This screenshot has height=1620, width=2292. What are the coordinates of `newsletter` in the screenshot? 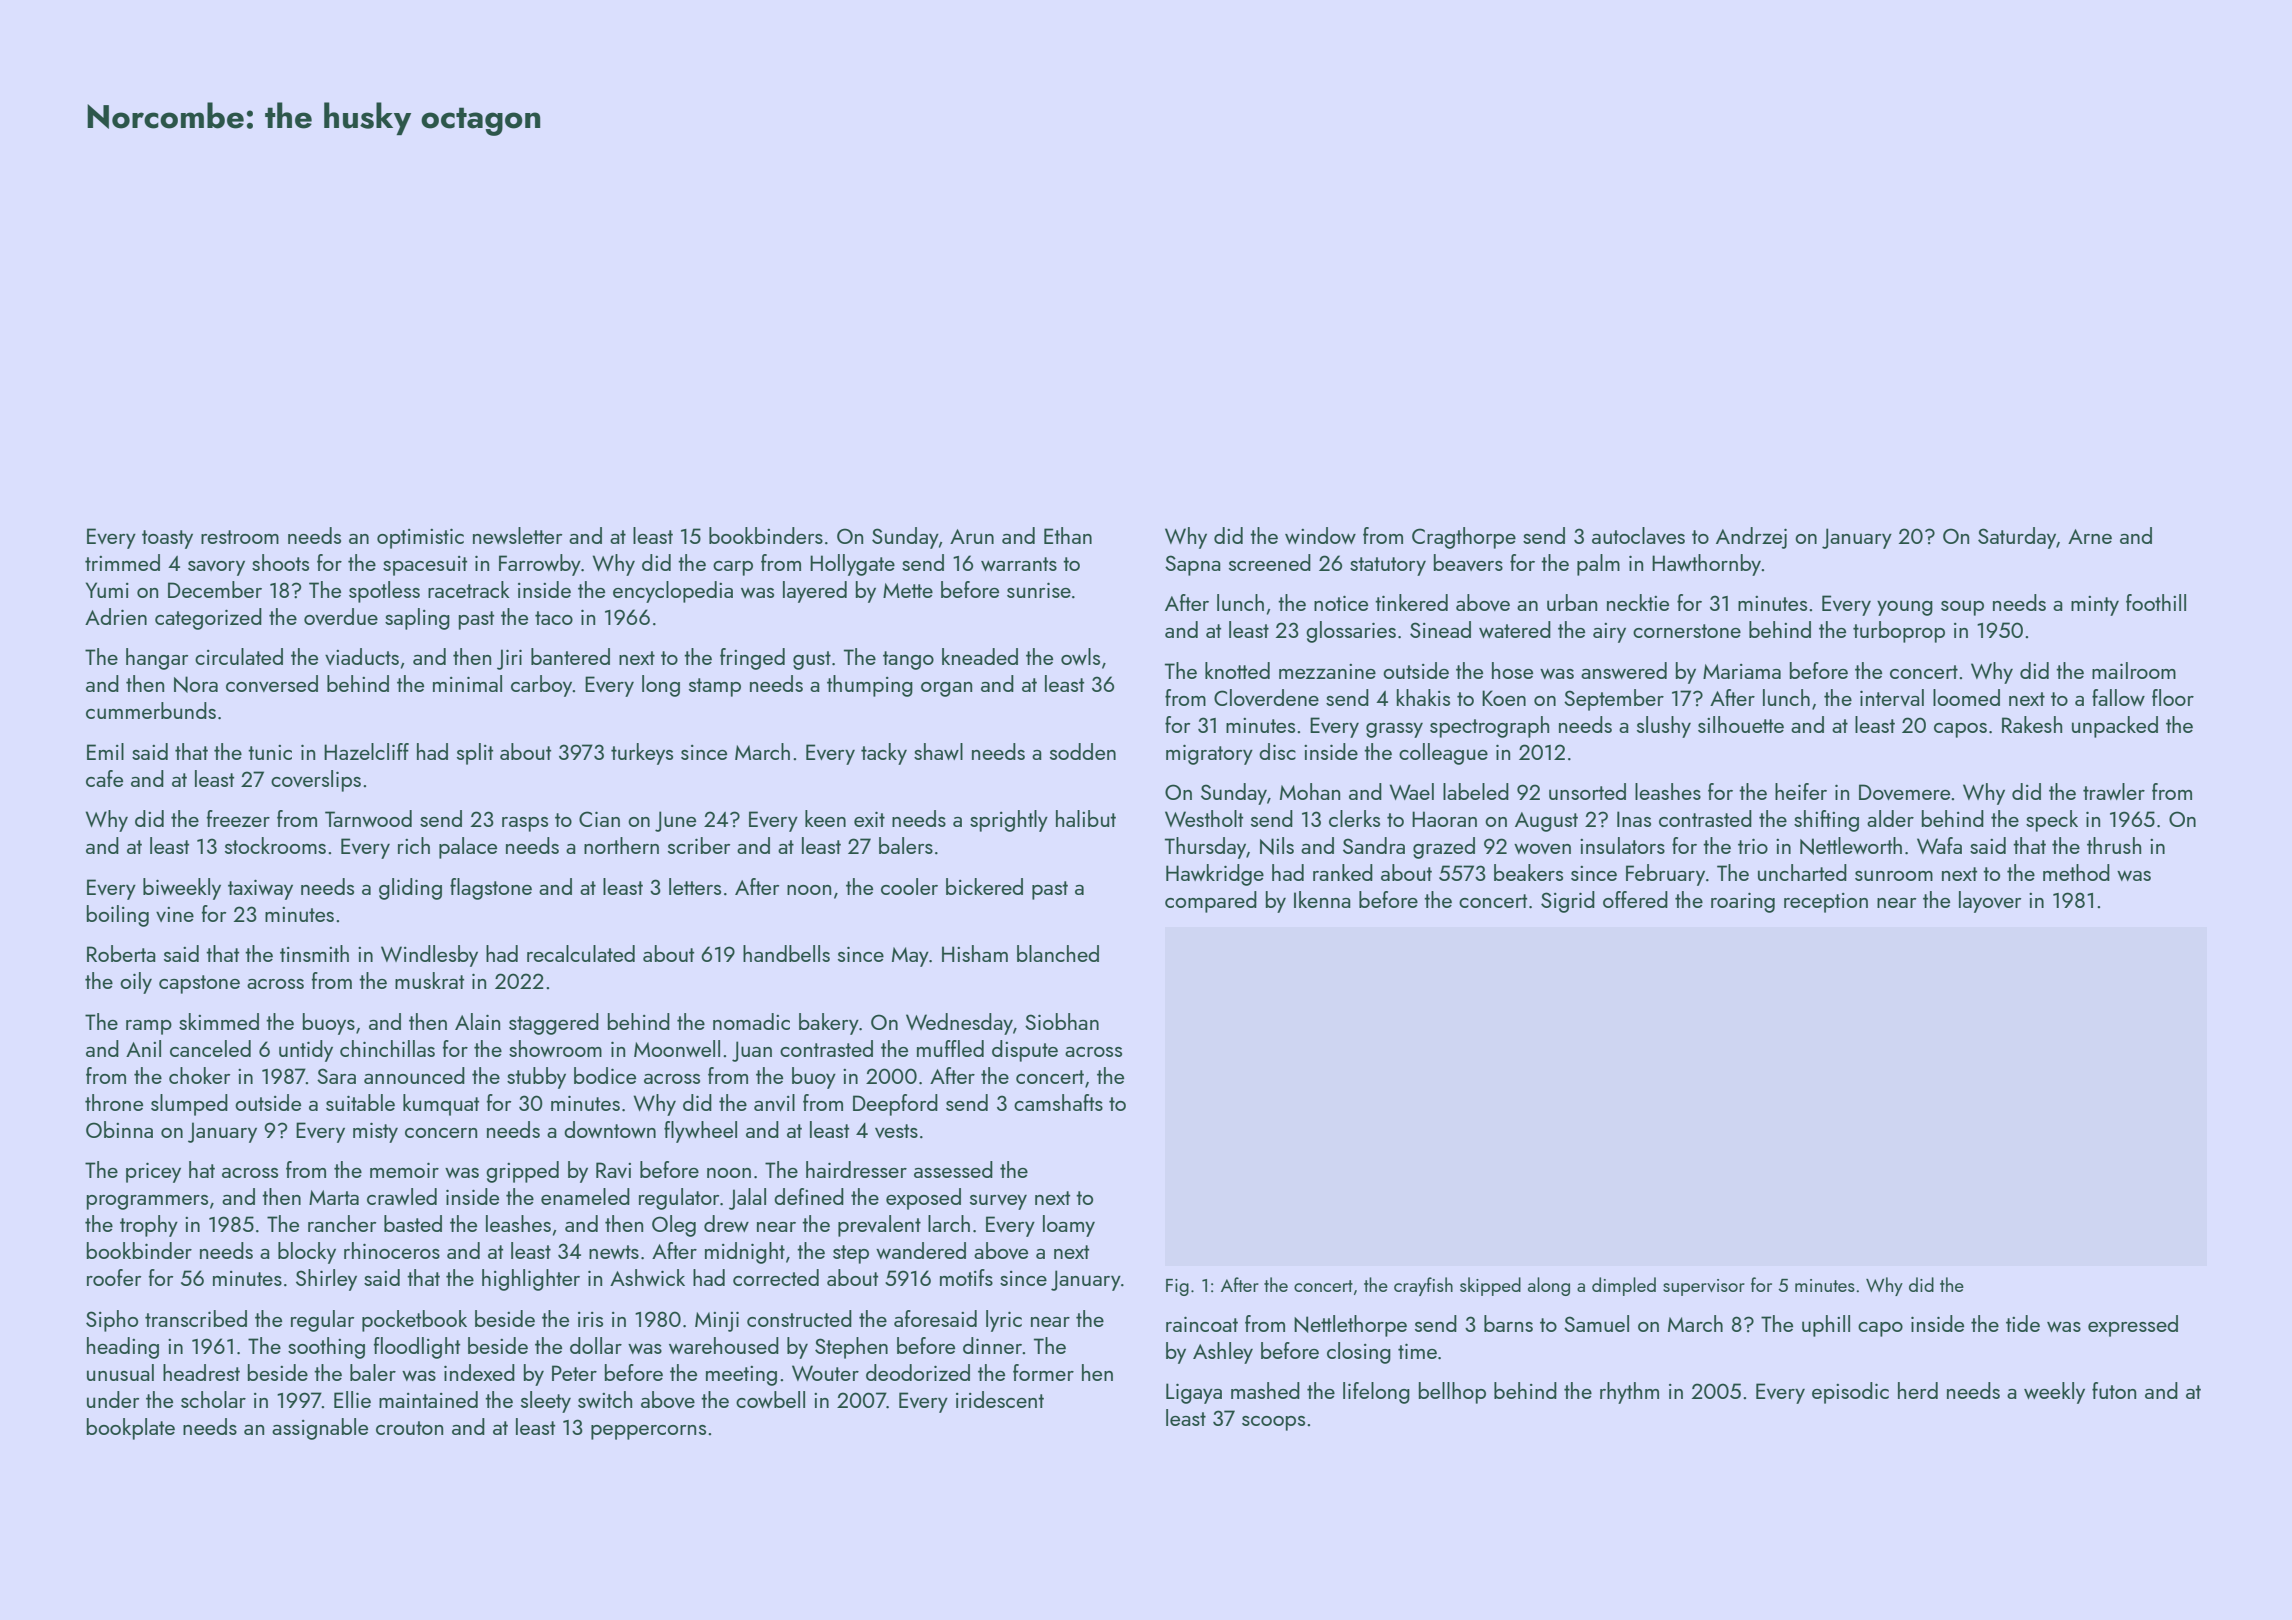 It's located at (517, 535).
